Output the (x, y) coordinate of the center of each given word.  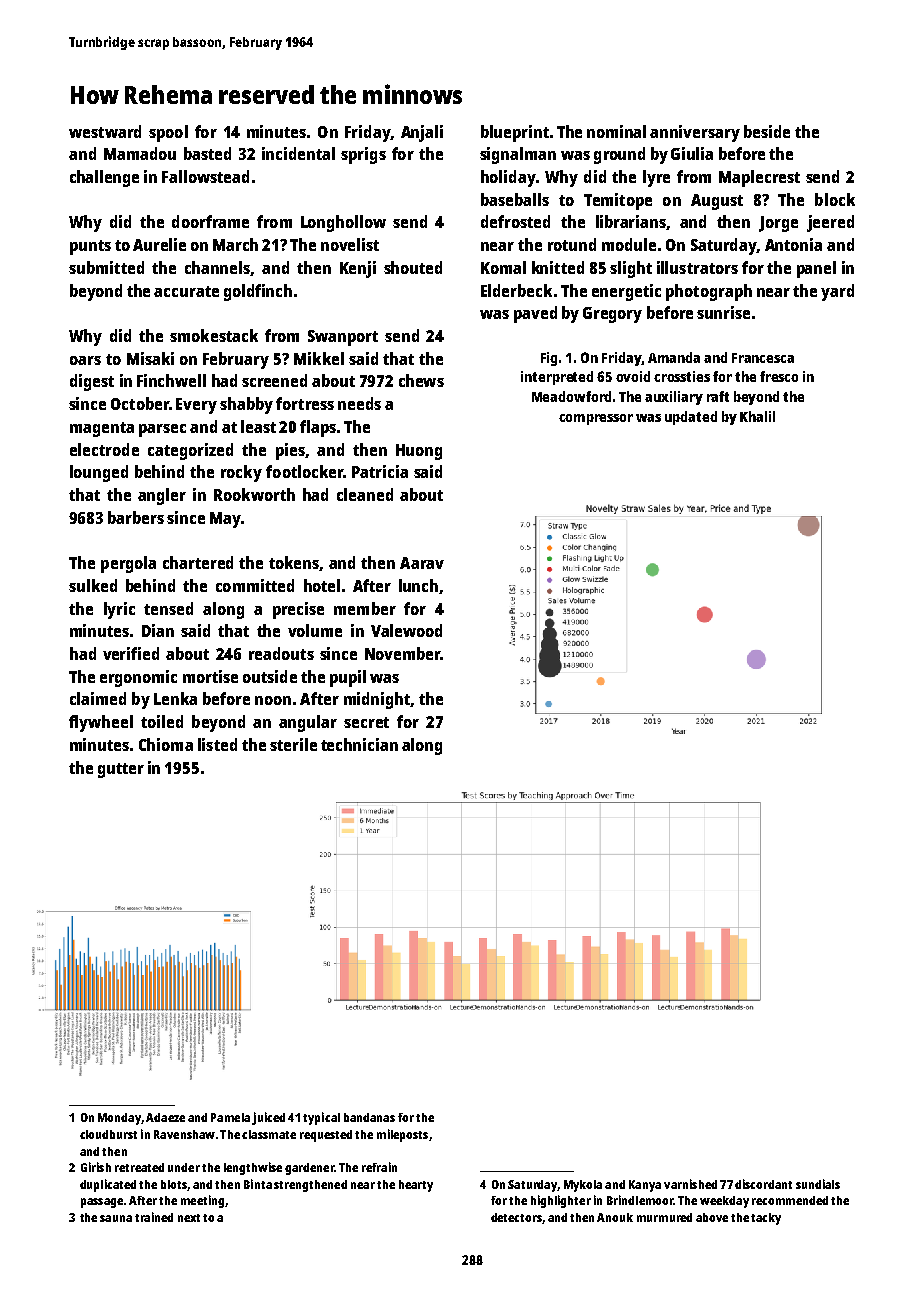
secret (366, 722)
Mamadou (140, 153)
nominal (616, 131)
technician (359, 744)
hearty (416, 1186)
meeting (202, 1201)
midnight (377, 700)
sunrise (723, 312)
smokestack (214, 335)
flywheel (101, 723)
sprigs (363, 155)
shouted (413, 267)
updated (691, 418)
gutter (121, 770)
